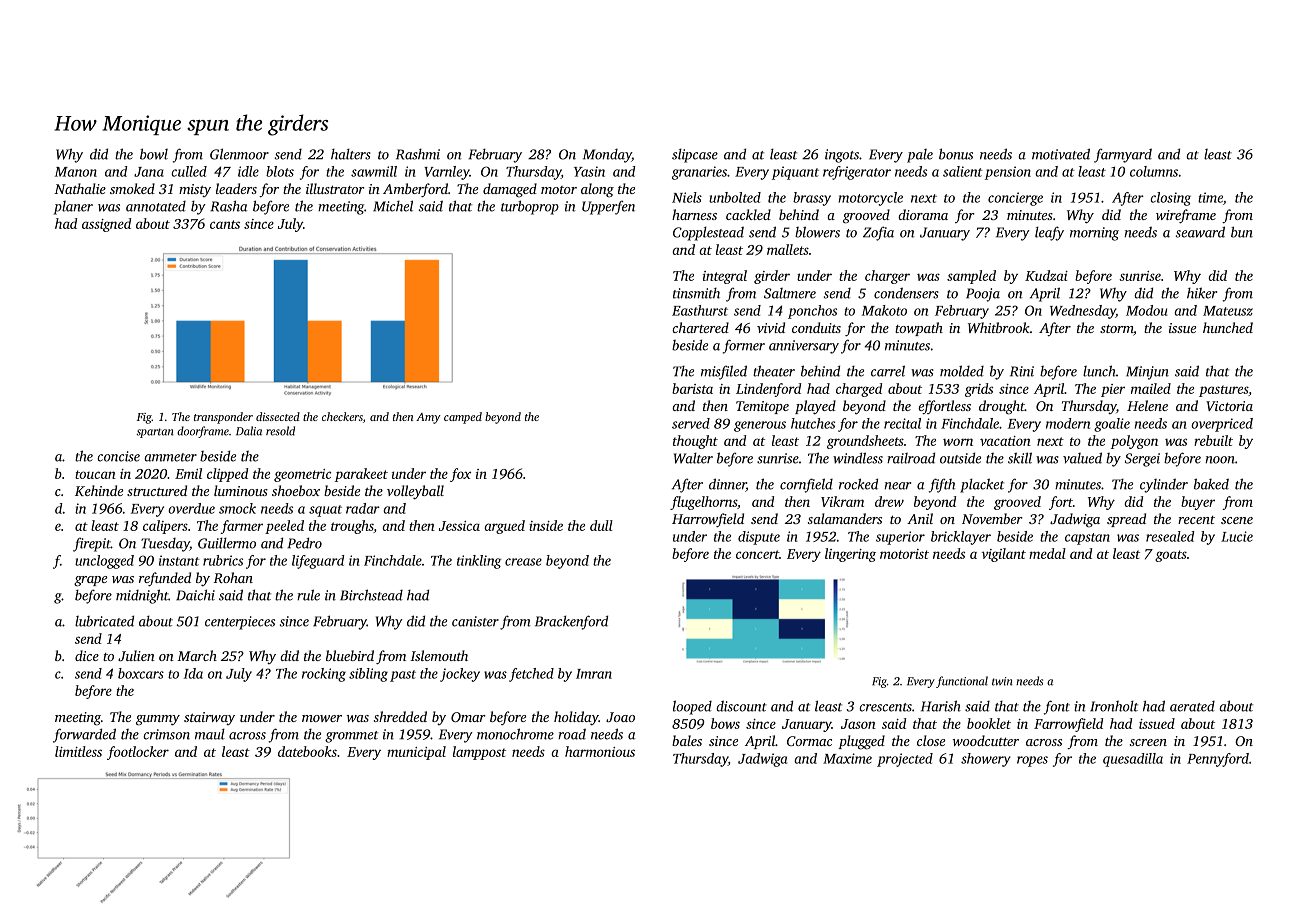 Image resolution: width=1308 pixels, height=924 pixels. What do you see at coordinates (393, 206) in the screenshot?
I see `Michel` at bounding box center [393, 206].
